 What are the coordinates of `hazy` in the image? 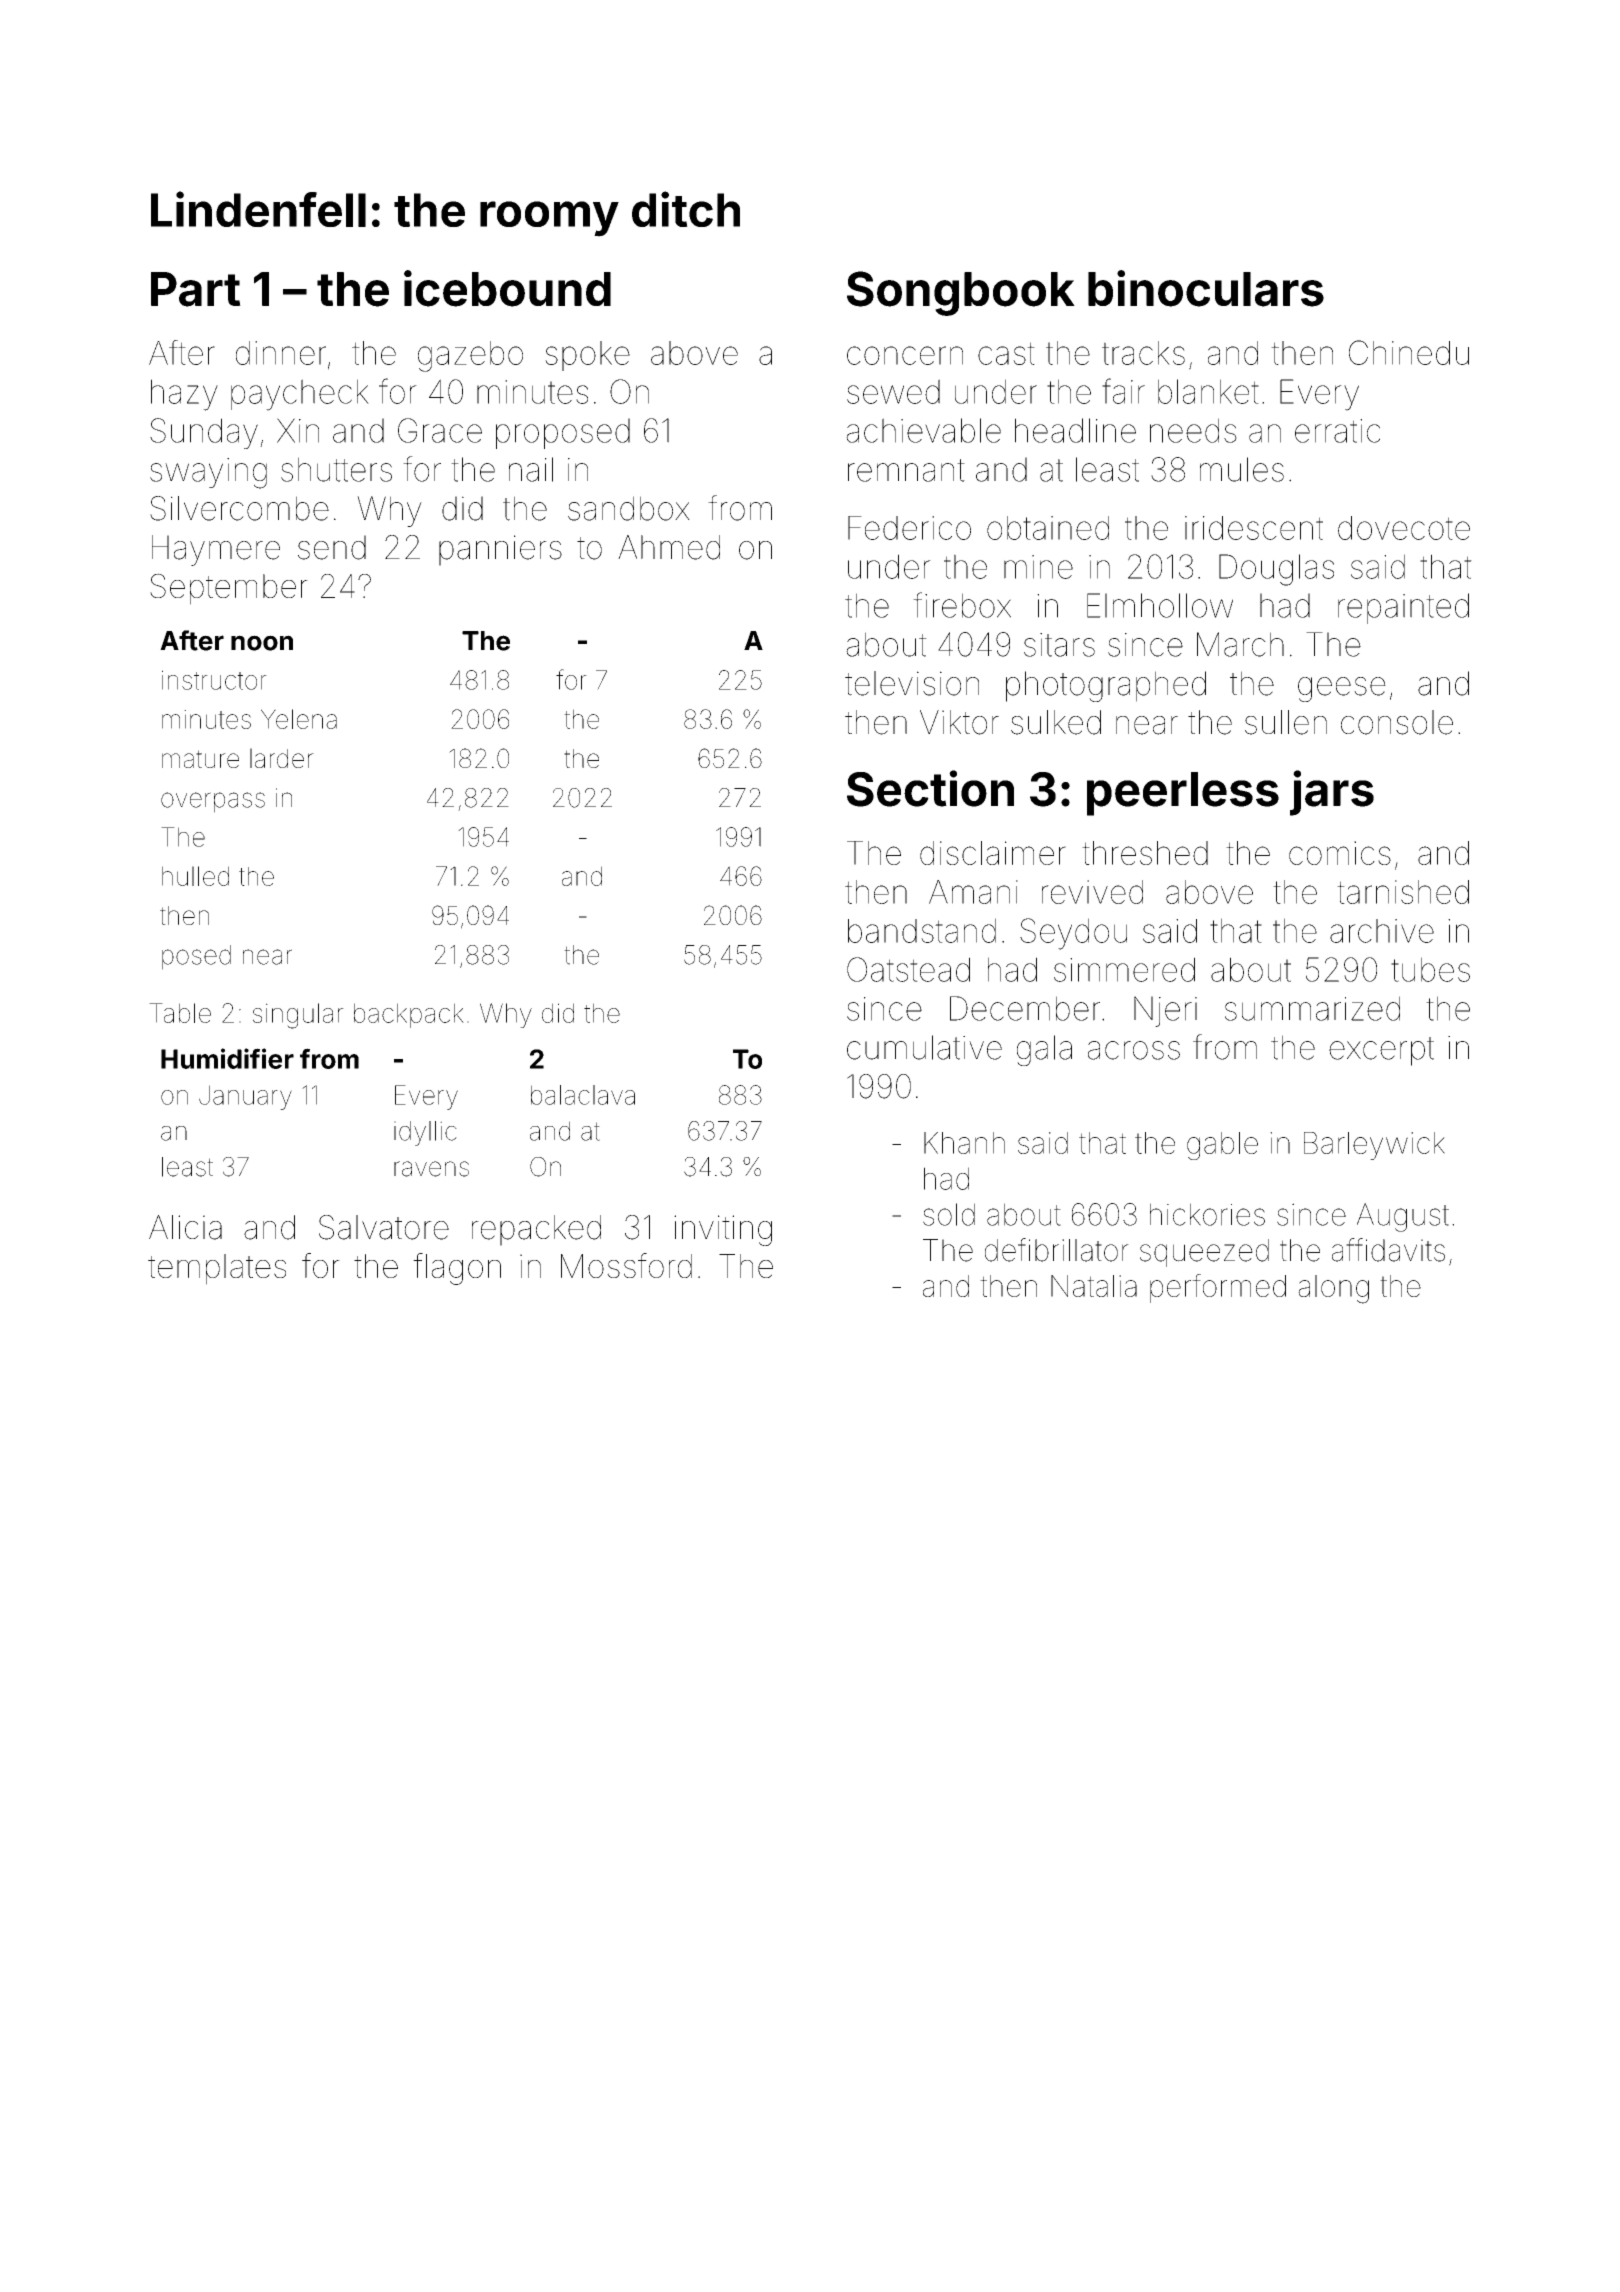 It's located at (184, 395).
